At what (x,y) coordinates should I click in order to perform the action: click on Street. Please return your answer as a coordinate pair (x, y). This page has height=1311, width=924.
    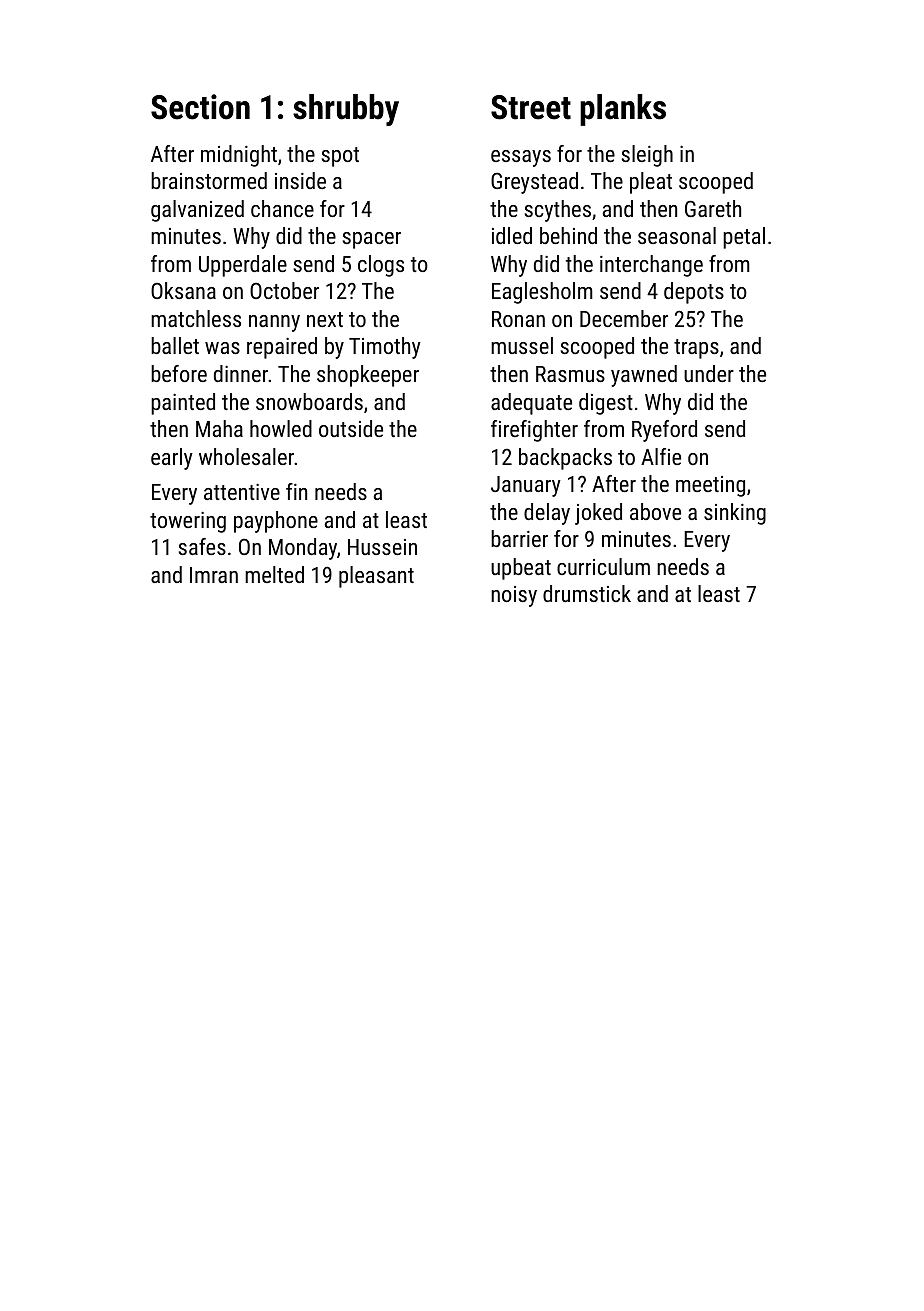
    Looking at the image, I should click on (531, 107).
